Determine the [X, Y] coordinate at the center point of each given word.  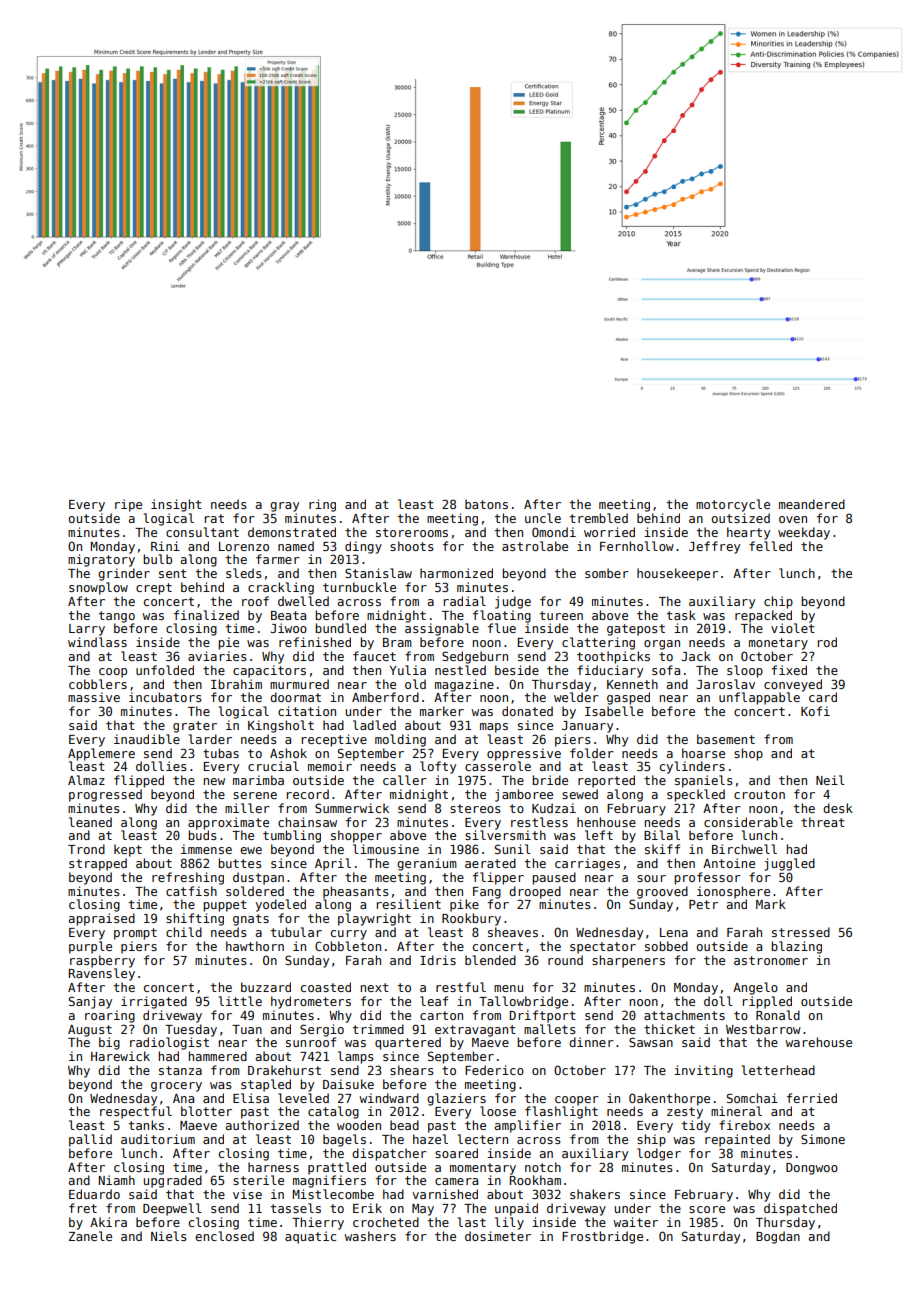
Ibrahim [236, 684]
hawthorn [255, 946]
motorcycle [733, 505]
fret [83, 1208]
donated [527, 711]
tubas [221, 753]
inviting [703, 1071]
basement [726, 739]
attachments [684, 1015]
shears [412, 1070]
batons [486, 504]
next [375, 987]
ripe [128, 505]
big [109, 1043]
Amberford [385, 697]
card [823, 697]
